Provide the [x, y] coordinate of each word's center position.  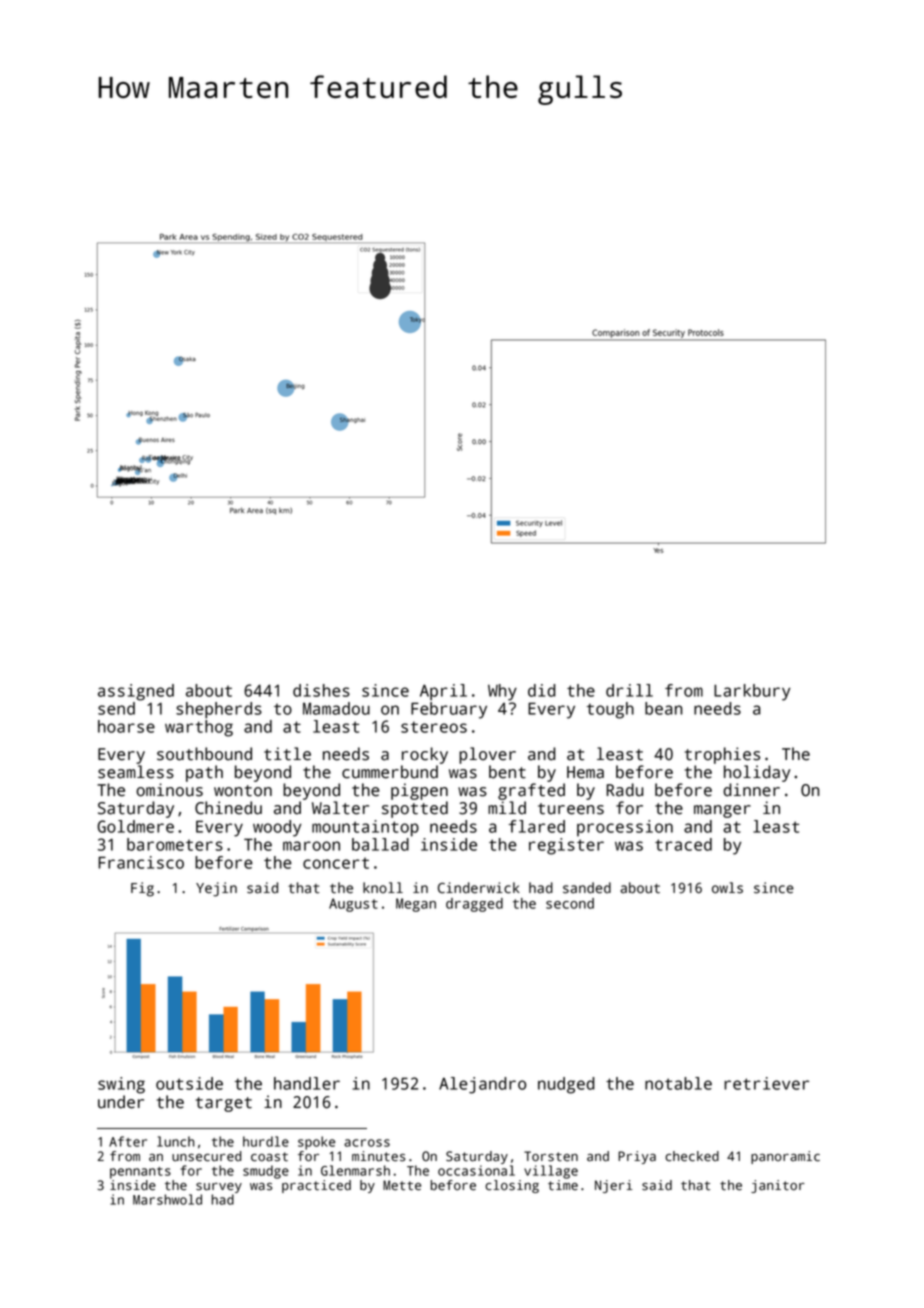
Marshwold [167, 1199]
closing [512, 1186]
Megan [416, 905]
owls [727, 888]
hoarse [126, 726]
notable [678, 1083]
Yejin [216, 889]
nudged [566, 1085]
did [542, 690]
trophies [722, 755]
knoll [383, 887]
